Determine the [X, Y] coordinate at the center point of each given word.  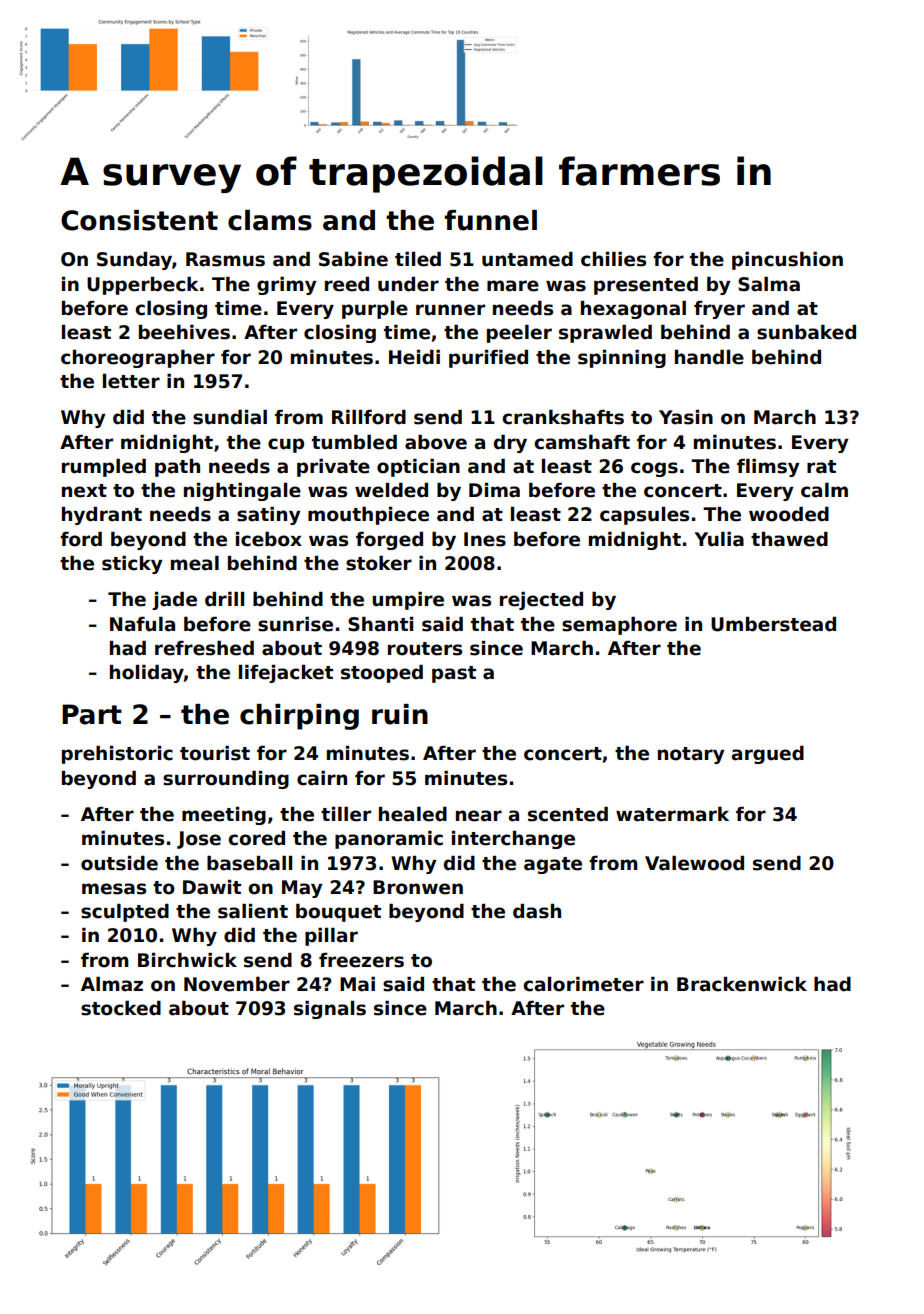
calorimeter [583, 984]
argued [768, 755]
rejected [541, 601]
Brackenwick [742, 984]
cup [286, 445]
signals [330, 1010]
